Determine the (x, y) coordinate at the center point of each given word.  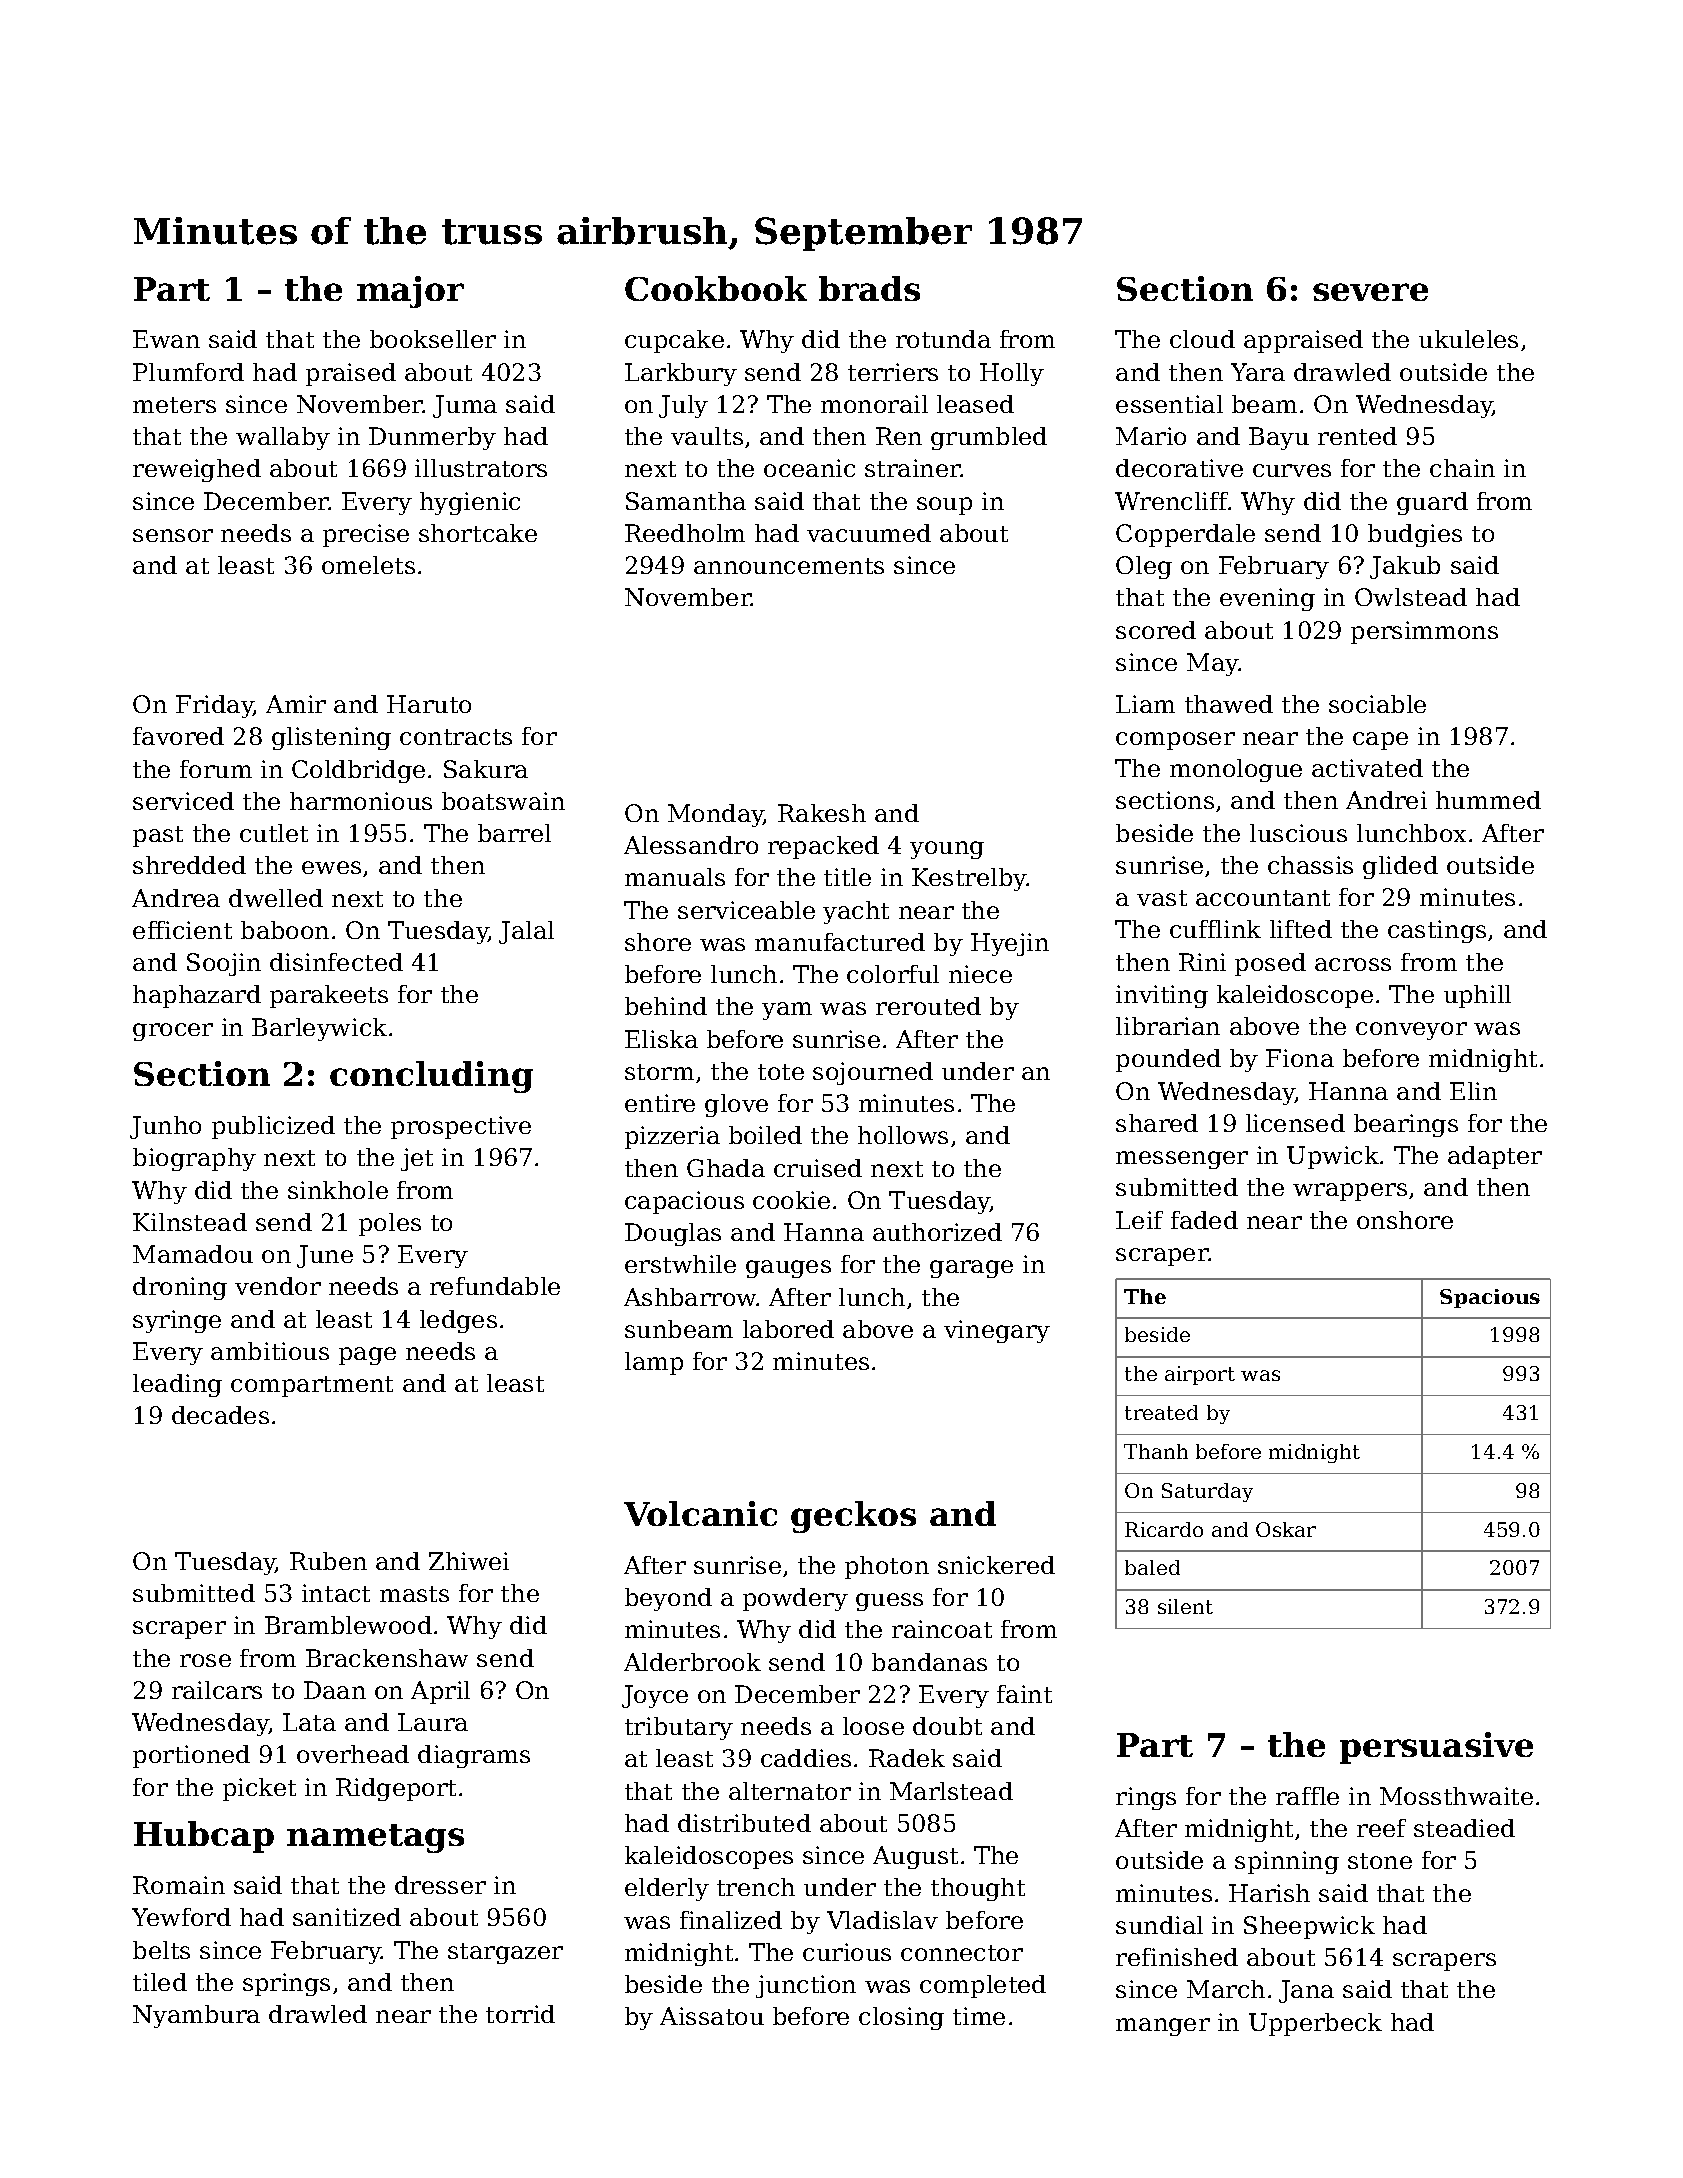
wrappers (1350, 1192)
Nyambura (196, 2016)
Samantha (686, 501)
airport (1200, 1375)
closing (901, 2018)
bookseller (433, 339)
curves (1292, 470)
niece (980, 974)
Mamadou (193, 1254)
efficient (182, 930)
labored (788, 1329)
